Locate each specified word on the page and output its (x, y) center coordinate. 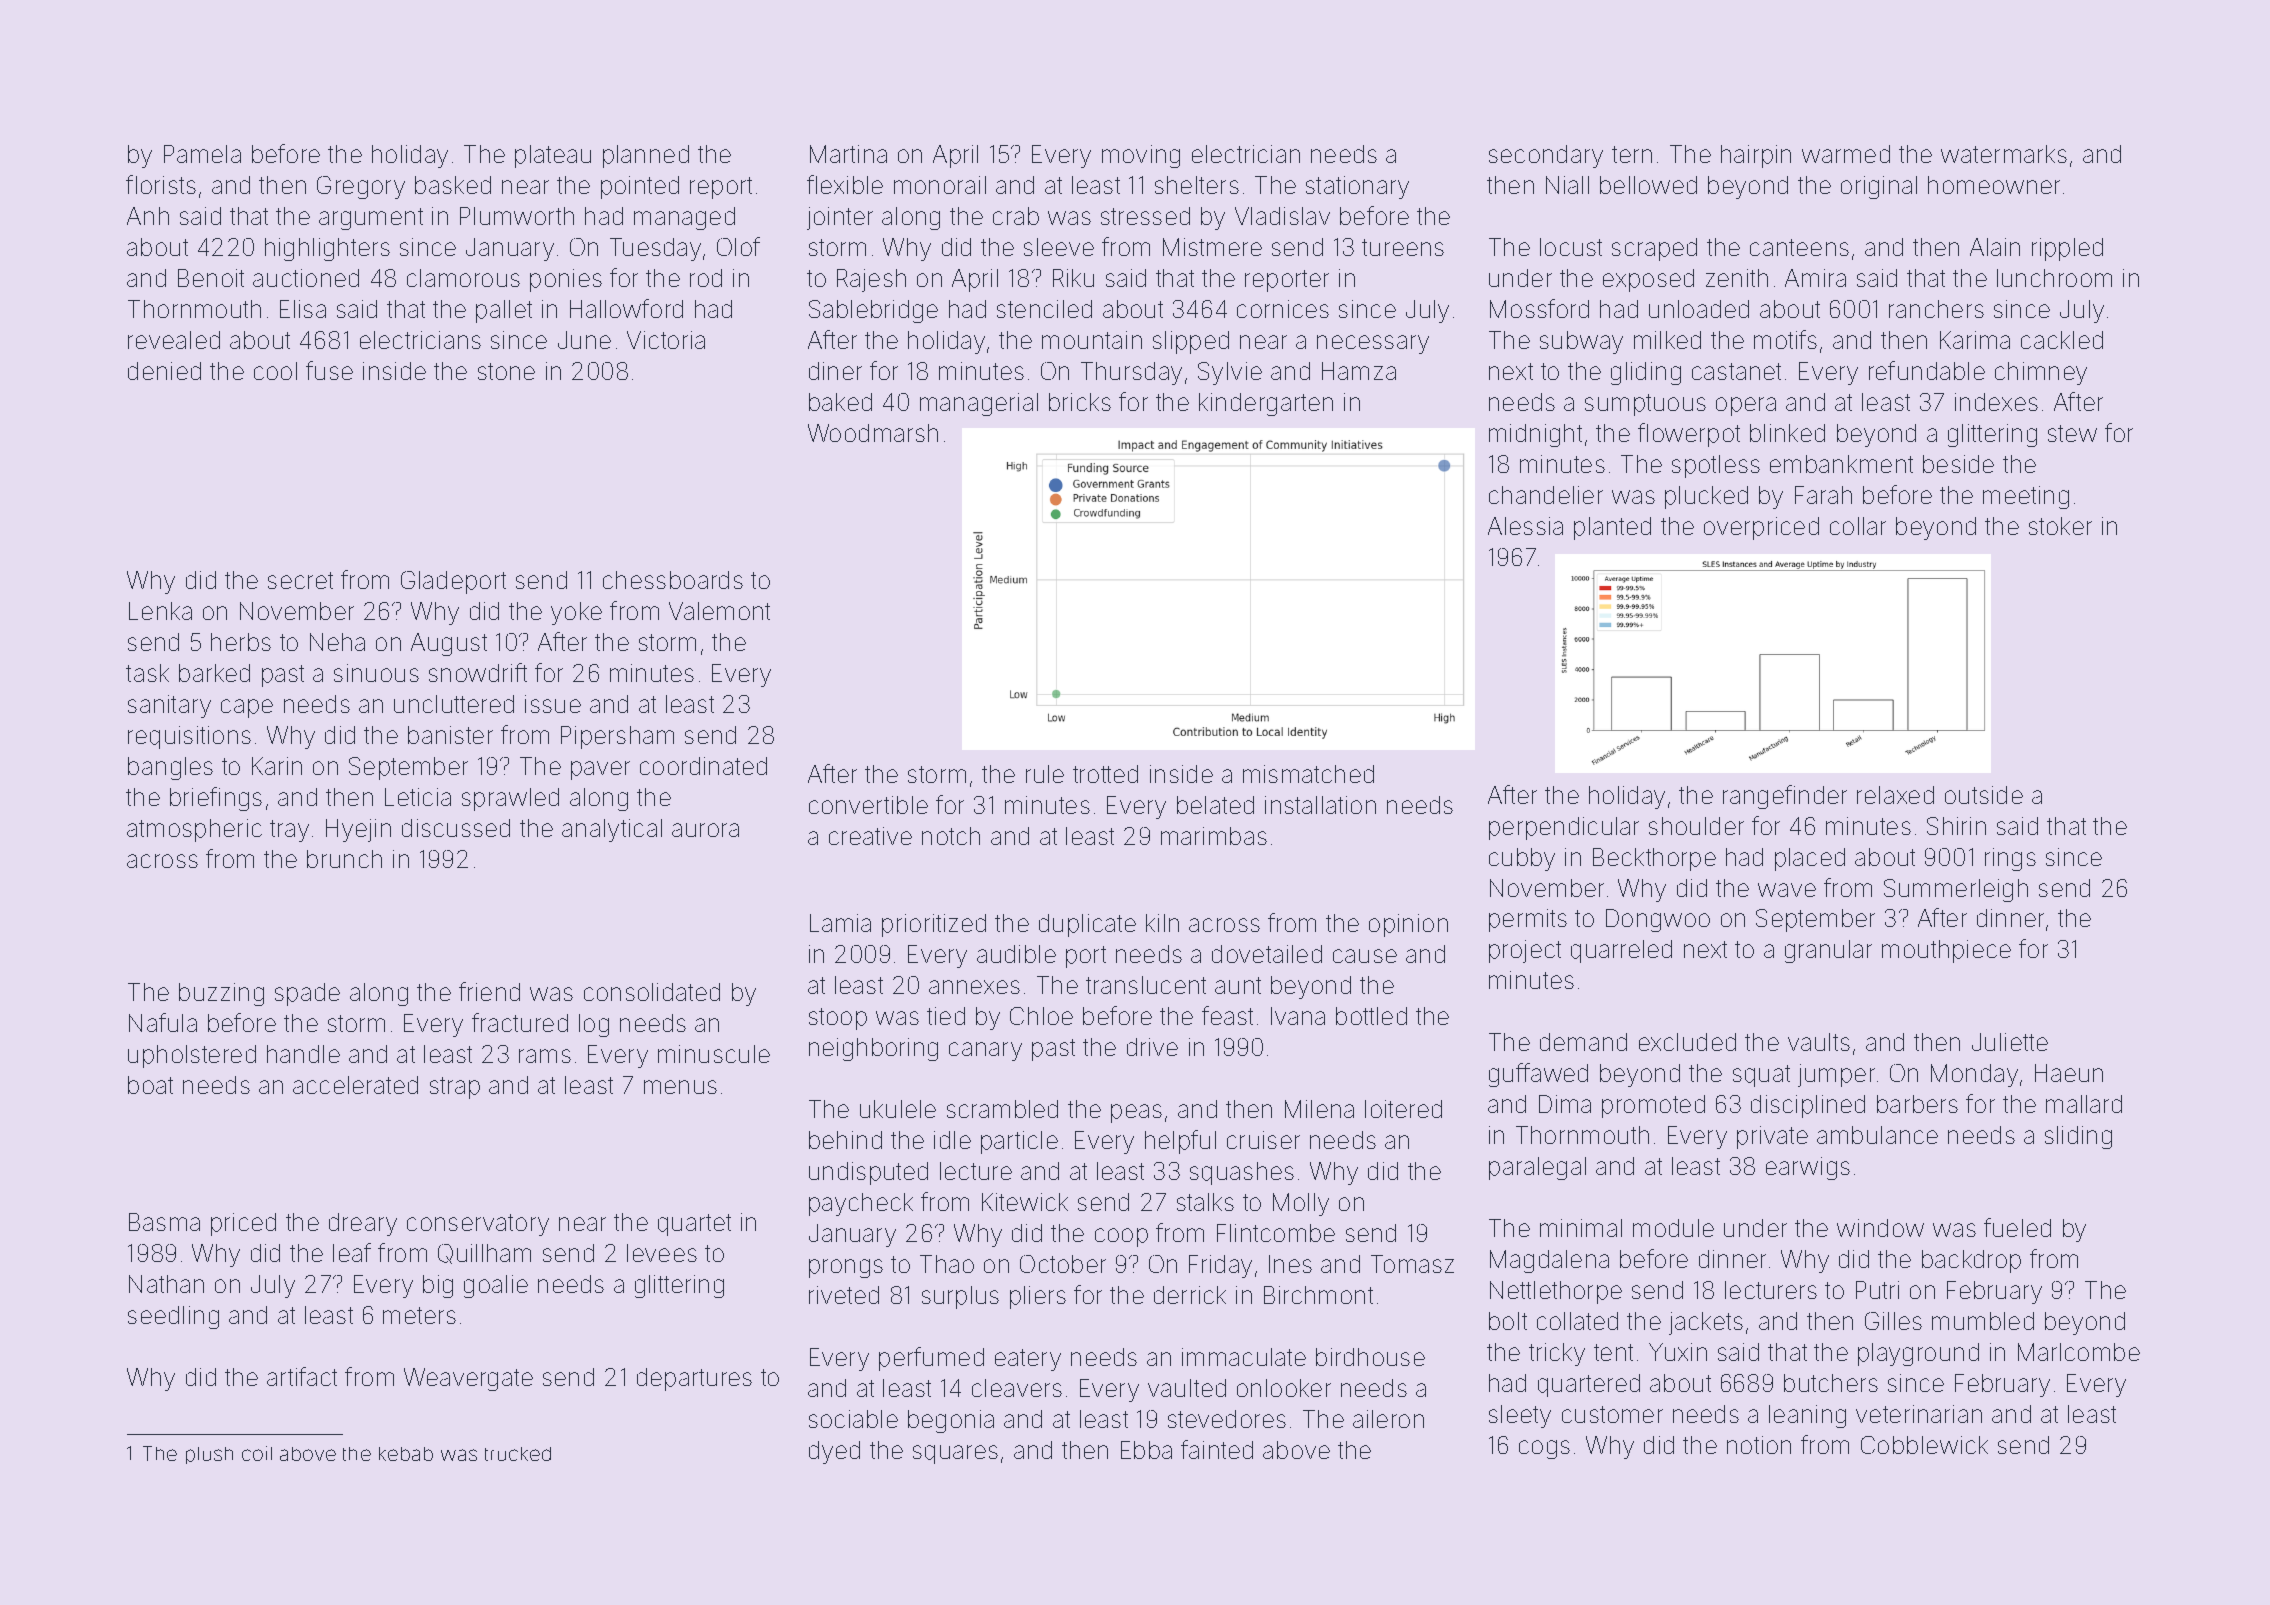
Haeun (2069, 1073)
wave (1787, 890)
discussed (456, 828)
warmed (1846, 154)
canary (985, 1051)
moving (1141, 156)
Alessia (1525, 526)
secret (300, 580)
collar (1858, 526)
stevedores (1227, 1419)
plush (209, 1455)
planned (646, 156)
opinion (1408, 925)
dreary (363, 1224)
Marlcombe (2079, 1352)
